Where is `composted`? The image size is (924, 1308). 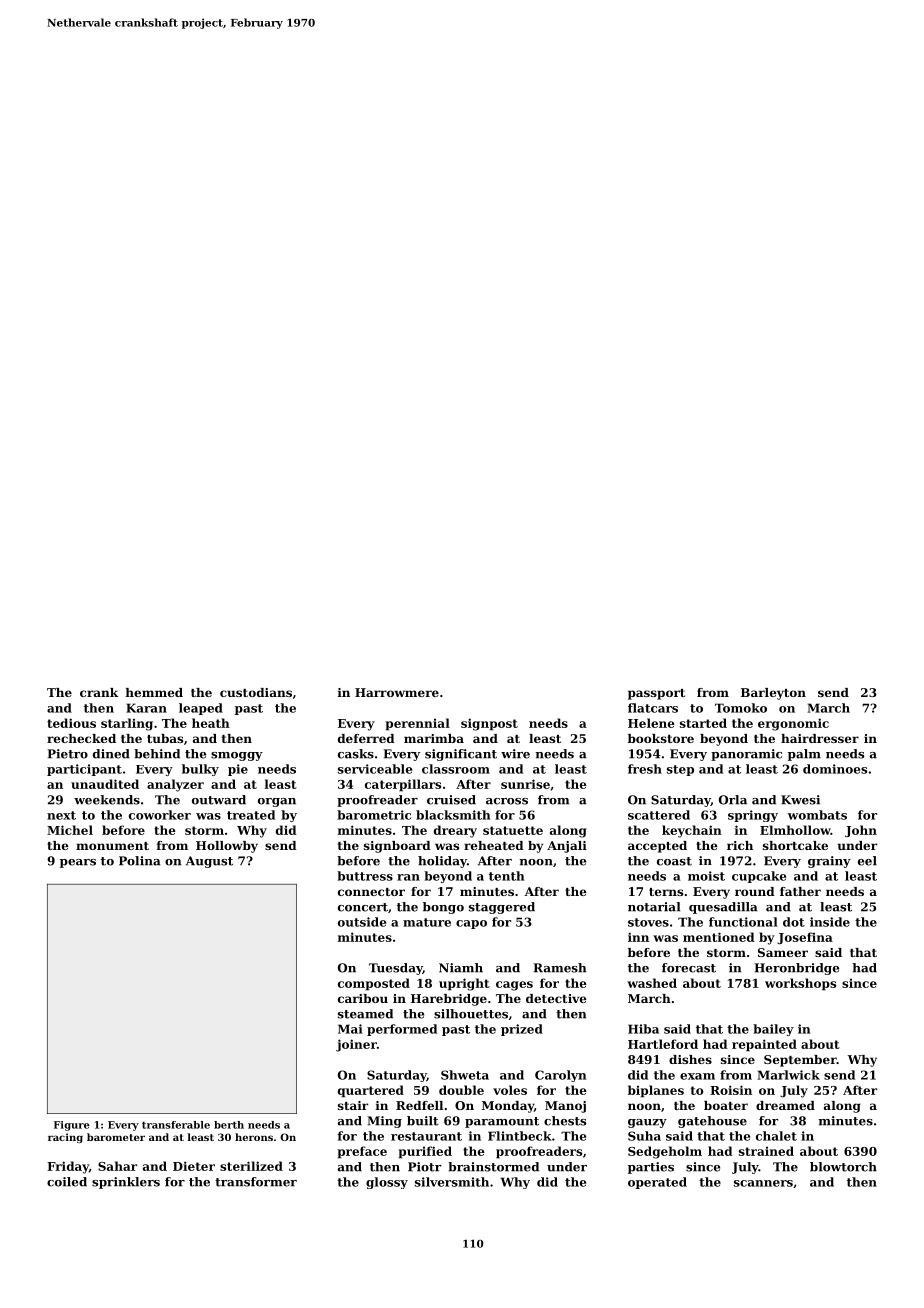
composted is located at coordinates (374, 984).
